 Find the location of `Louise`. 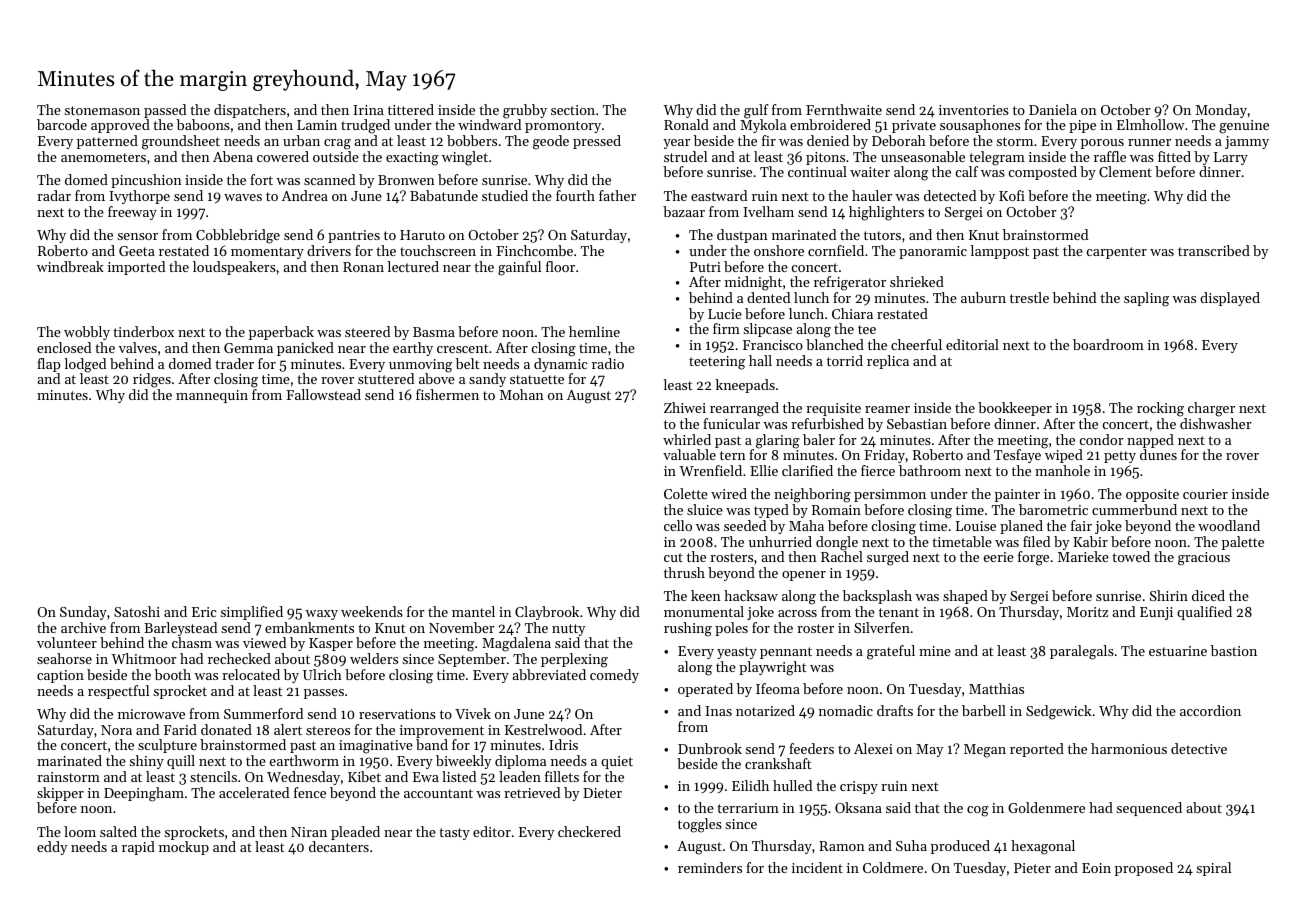

Louise is located at coordinates (976, 526).
